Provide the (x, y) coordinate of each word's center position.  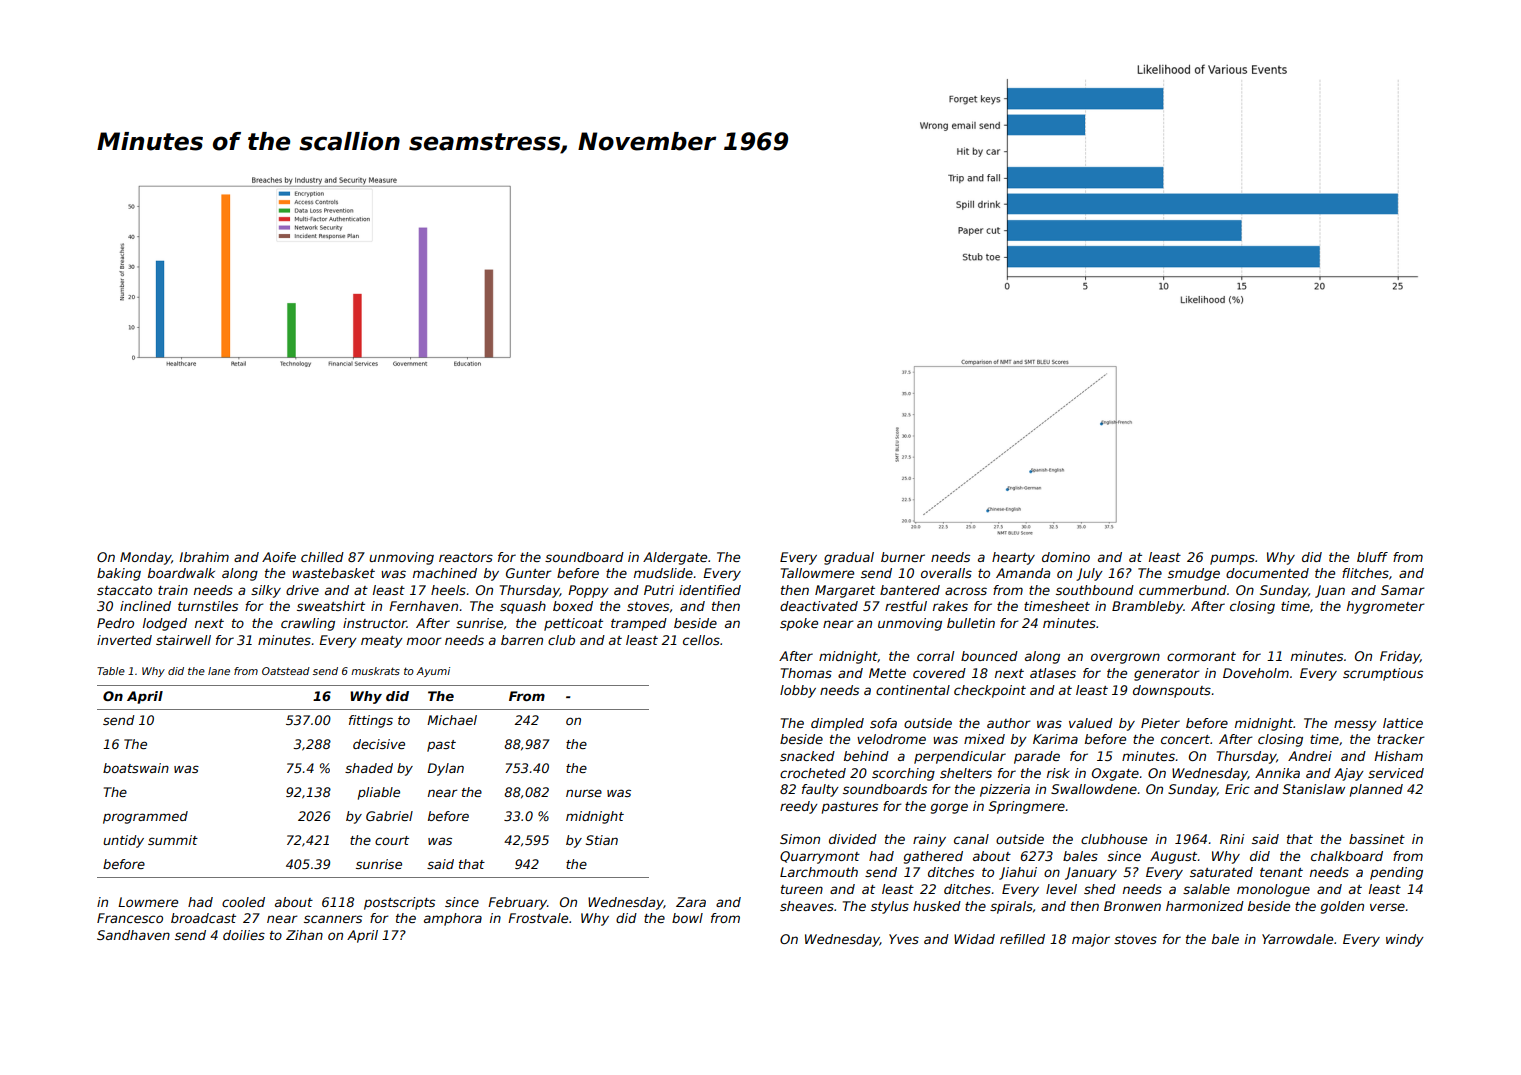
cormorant (1201, 656)
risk (1058, 773)
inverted (124, 640)
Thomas (806, 673)
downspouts (1172, 691)
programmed (145, 817)
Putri (659, 590)
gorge (949, 808)
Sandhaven (133, 935)
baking (119, 574)
